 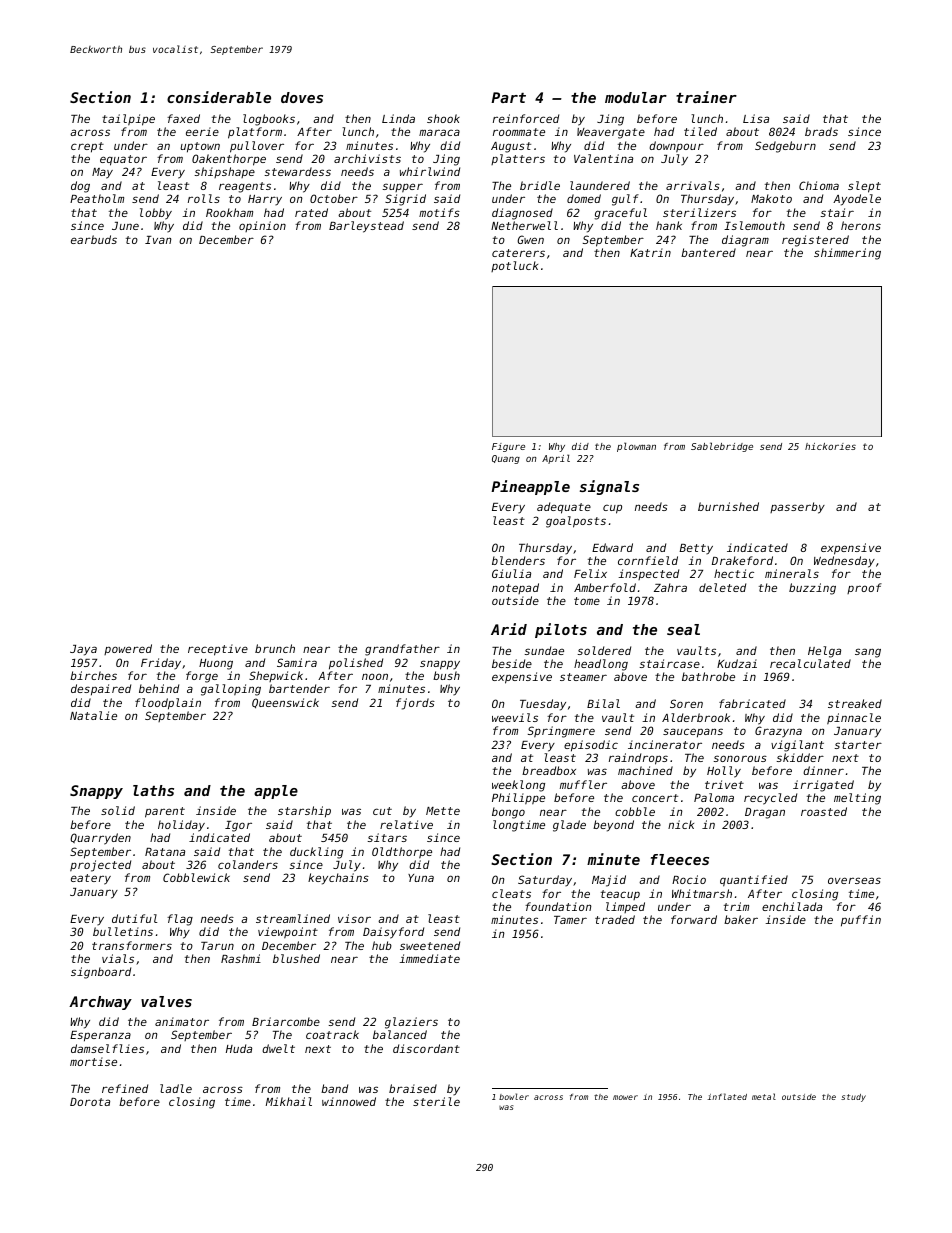 What do you see at coordinates (128, 649) in the document?
I see `powered` at bounding box center [128, 649].
